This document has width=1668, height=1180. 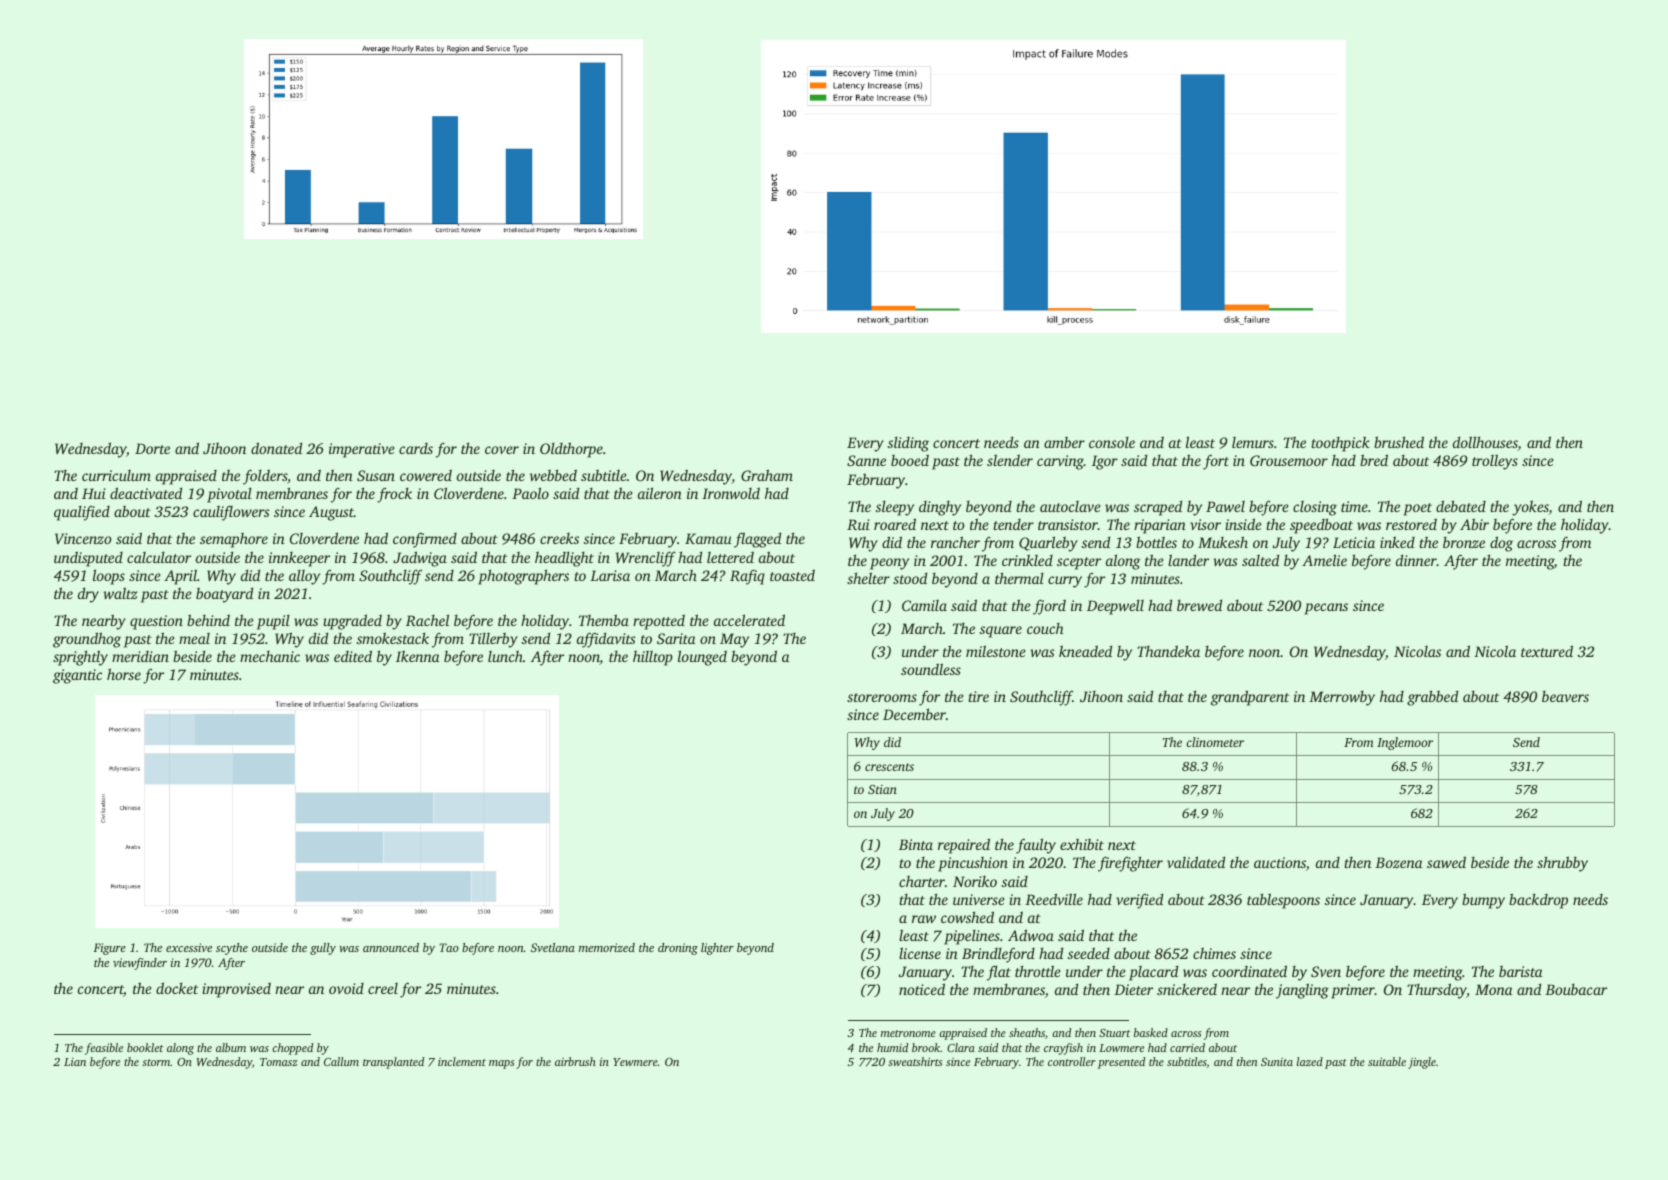 I want to click on yokes, so click(x=1530, y=508).
